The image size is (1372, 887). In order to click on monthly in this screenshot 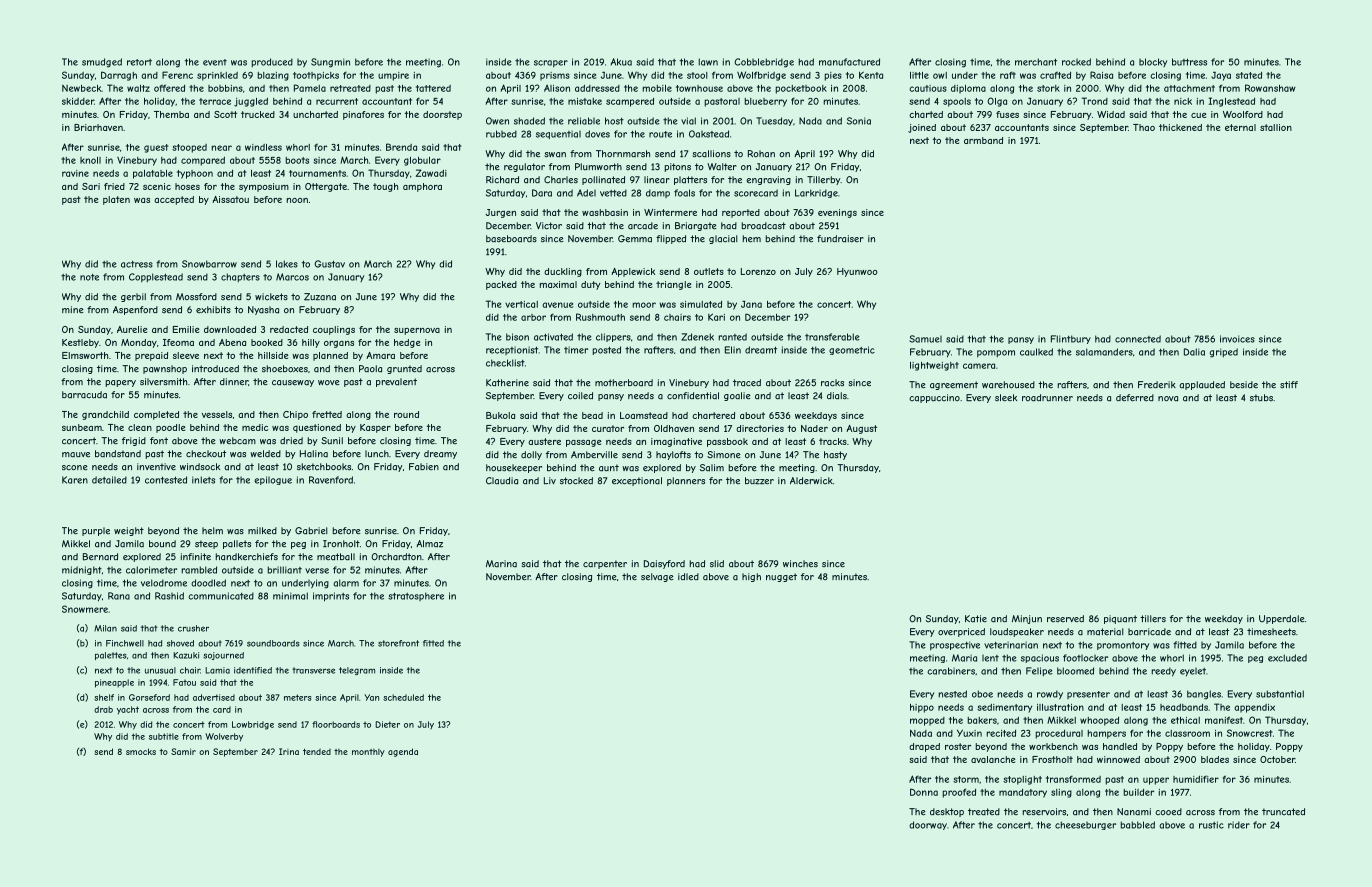, I will do `click(368, 753)`.
